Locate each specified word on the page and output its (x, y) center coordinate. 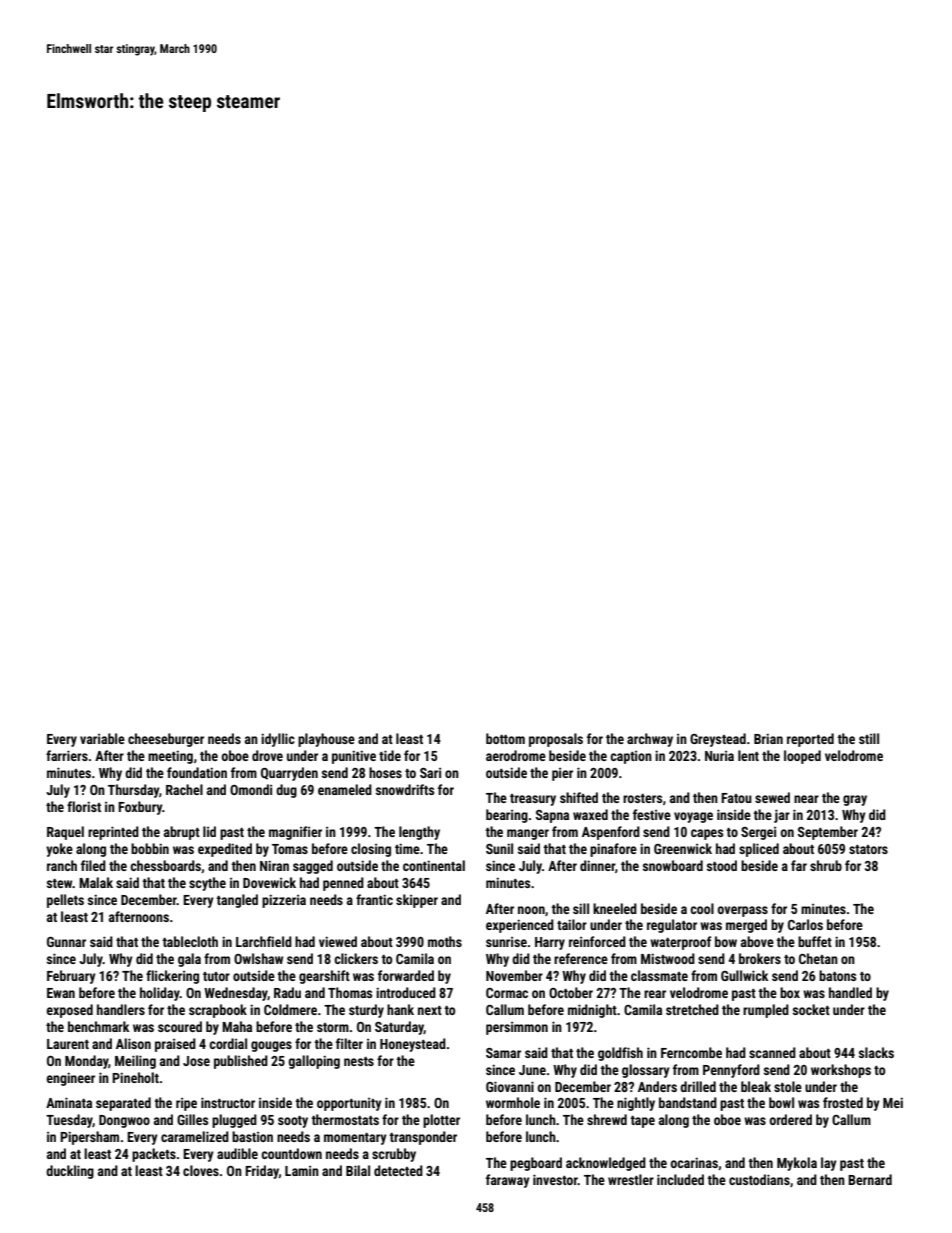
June (532, 1070)
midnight (592, 1011)
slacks (876, 1052)
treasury (533, 800)
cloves (201, 1170)
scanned (772, 1052)
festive (652, 814)
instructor (228, 1102)
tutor (216, 976)
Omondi (251, 789)
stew (60, 883)
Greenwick (683, 848)
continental (434, 865)
